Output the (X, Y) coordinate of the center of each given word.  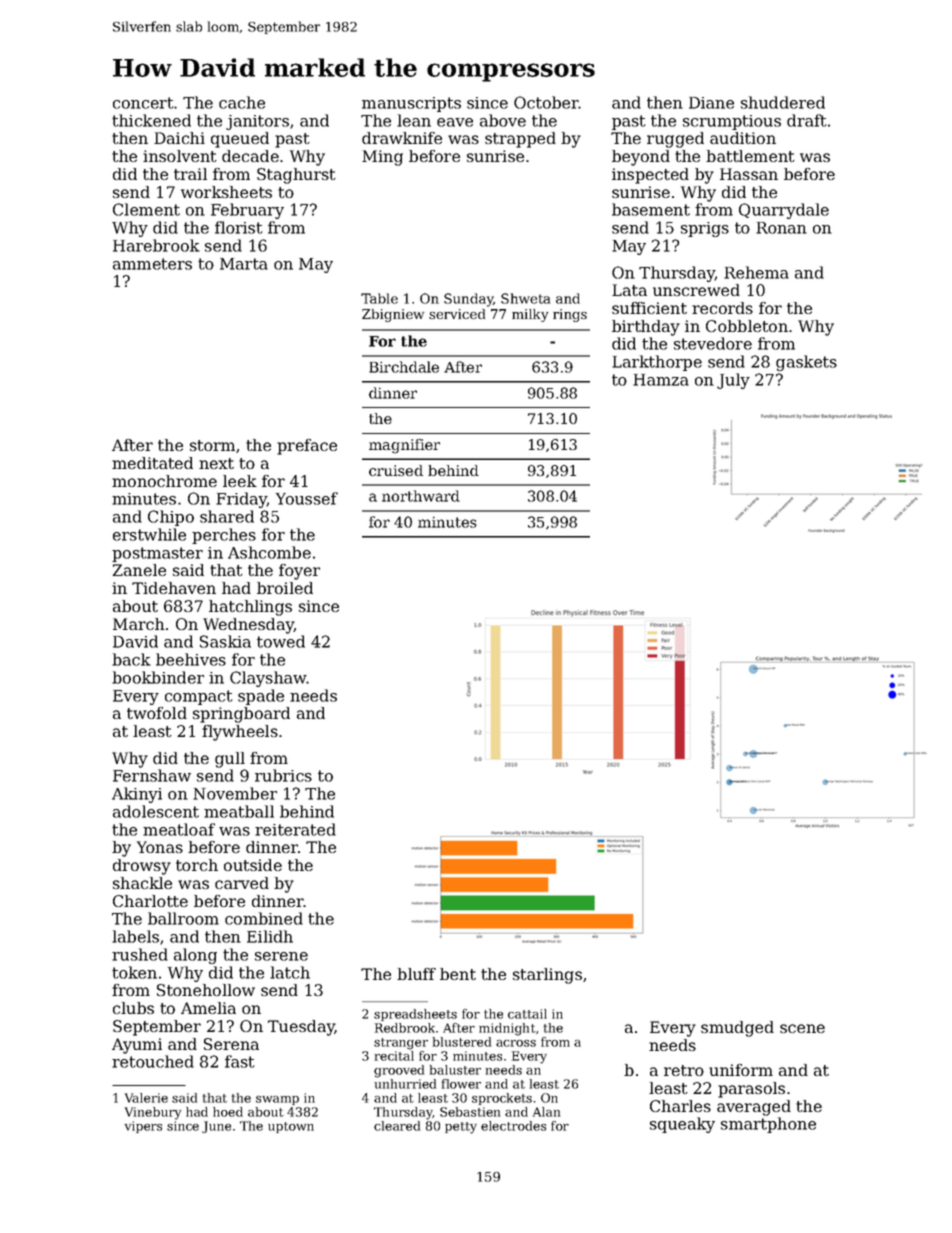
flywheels (240, 733)
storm (212, 445)
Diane (711, 103)
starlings (547, 976)
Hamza (661, 380)
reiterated (295, 829)
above (503, 120)
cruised (396, 470)
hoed (228, 1112)
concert (143, 103)
